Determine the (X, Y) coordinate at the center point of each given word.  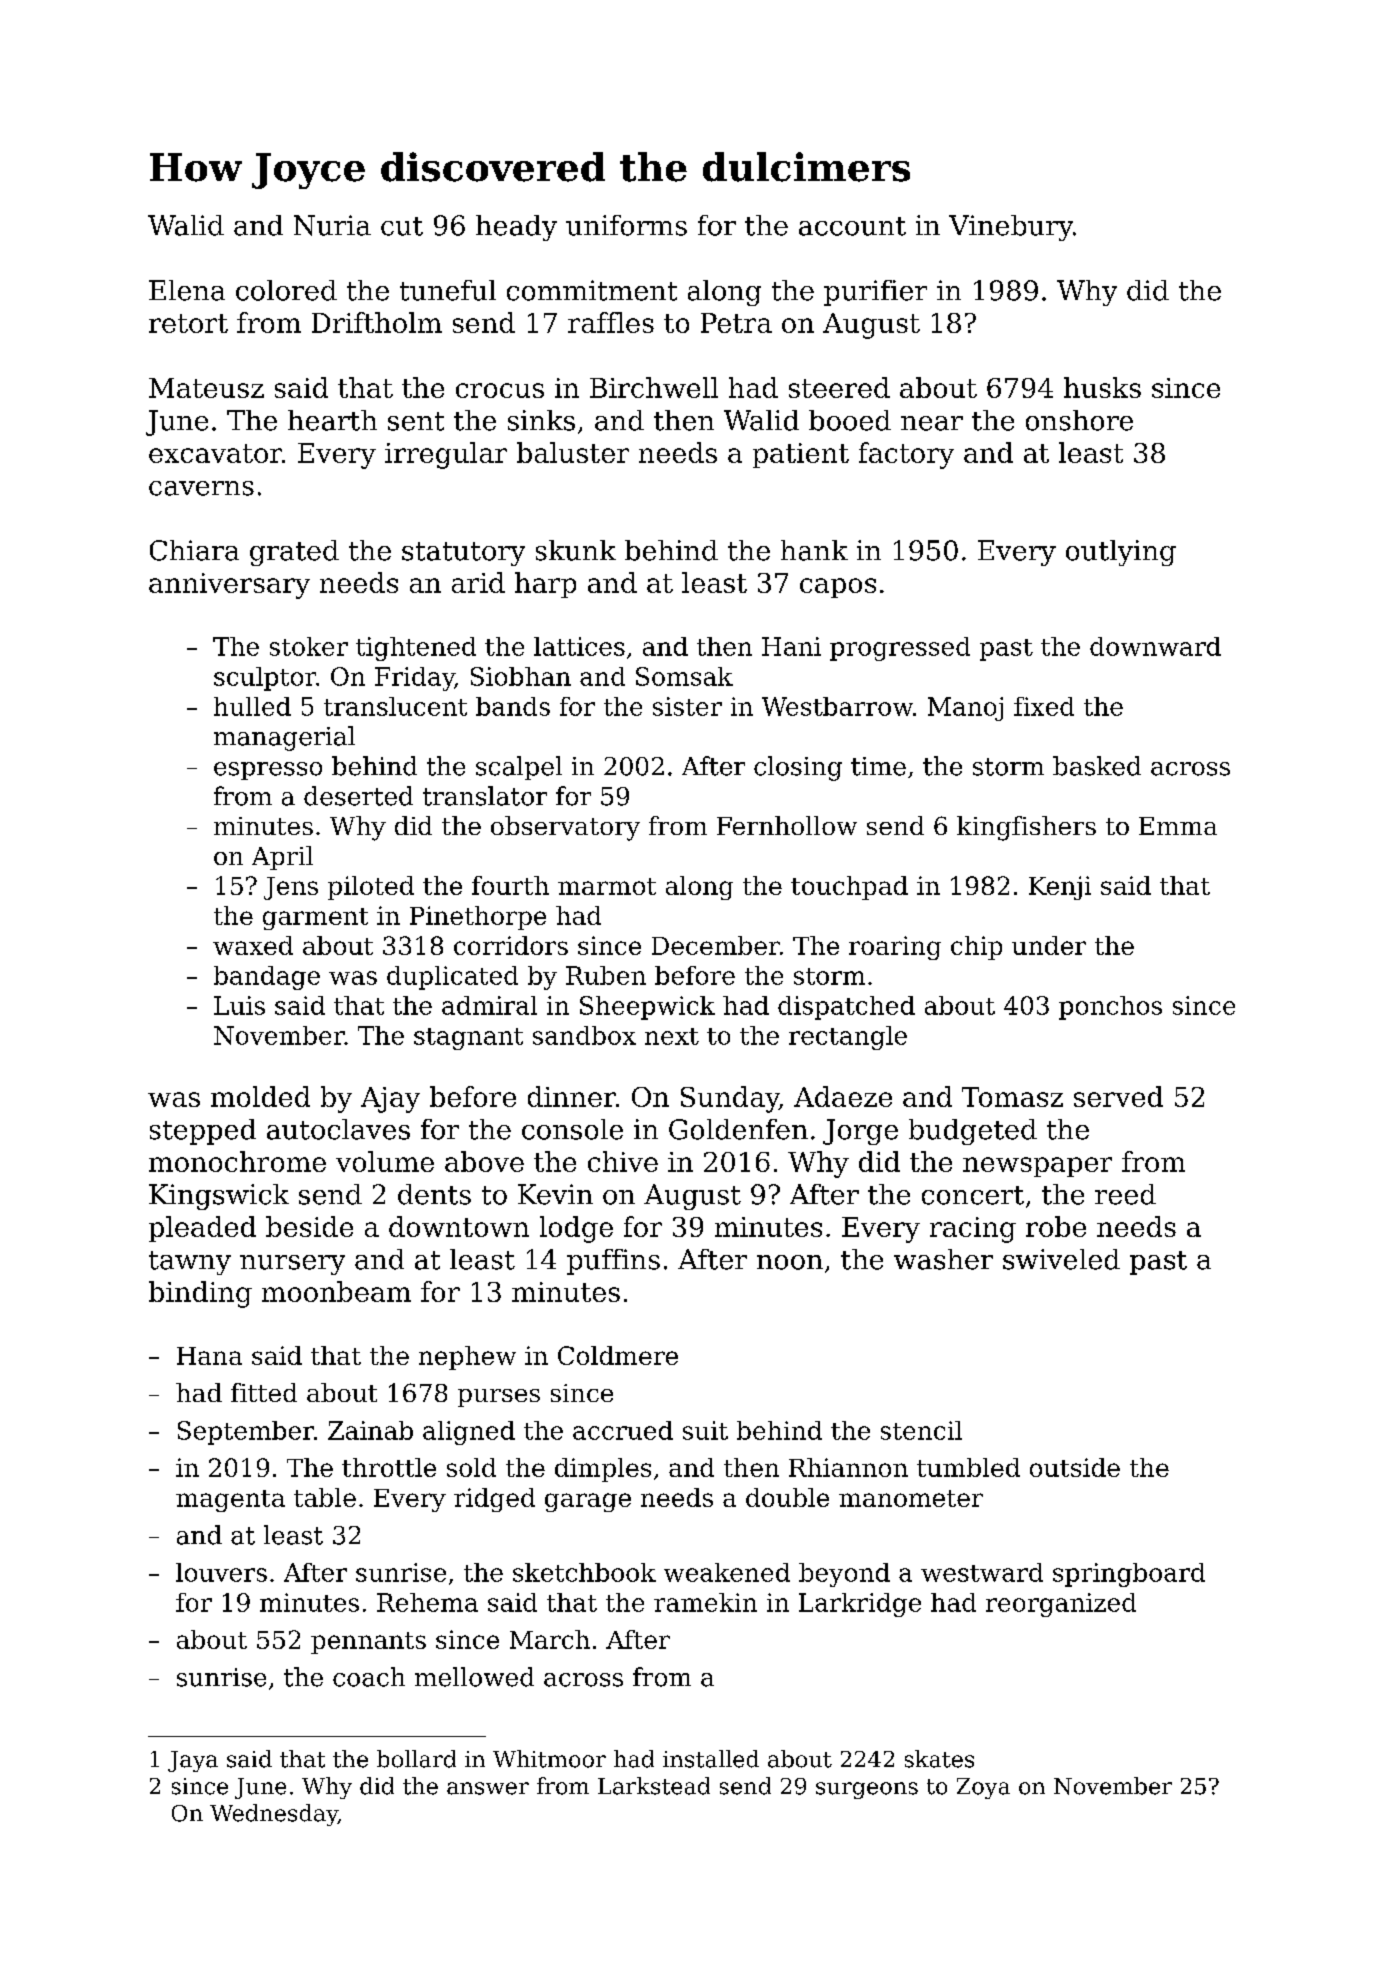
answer (488, 1788)
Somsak (684, 676)
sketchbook (584, 1572)
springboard (1129, 1575)
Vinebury (1011, 228)
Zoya (983, 1788)
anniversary (229, 586)
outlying (1121, 553)
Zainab (370, 1430)
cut (402, 226)
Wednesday (274, 1815)
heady (516, 228)
